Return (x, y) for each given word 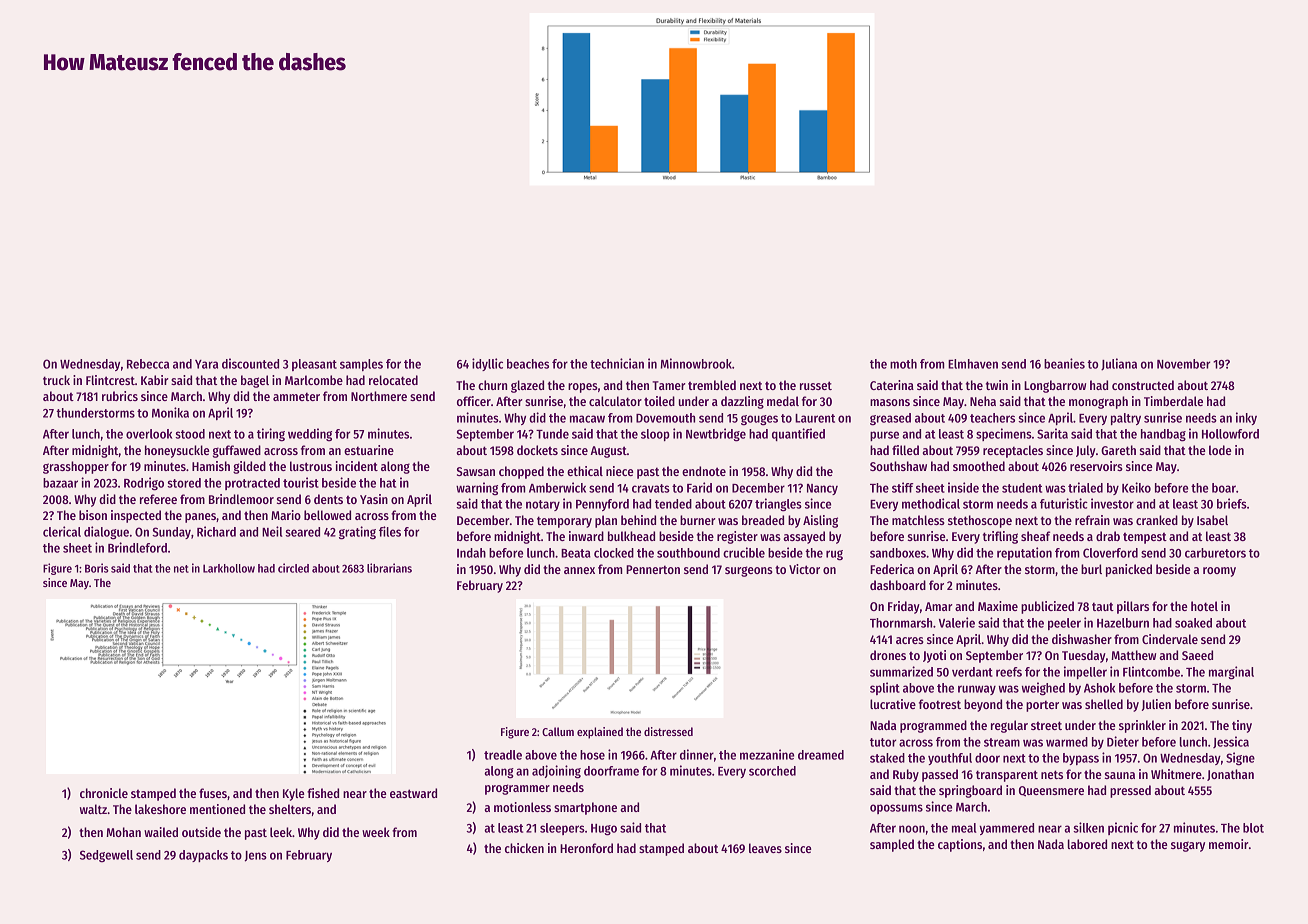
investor (1112, 503)
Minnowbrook (696, 363)
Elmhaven (973, 364)
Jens (255, 856)
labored (1087, 844)
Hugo (604, 830)
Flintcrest (110, 380)
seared (302, 532)
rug (834, 555)
